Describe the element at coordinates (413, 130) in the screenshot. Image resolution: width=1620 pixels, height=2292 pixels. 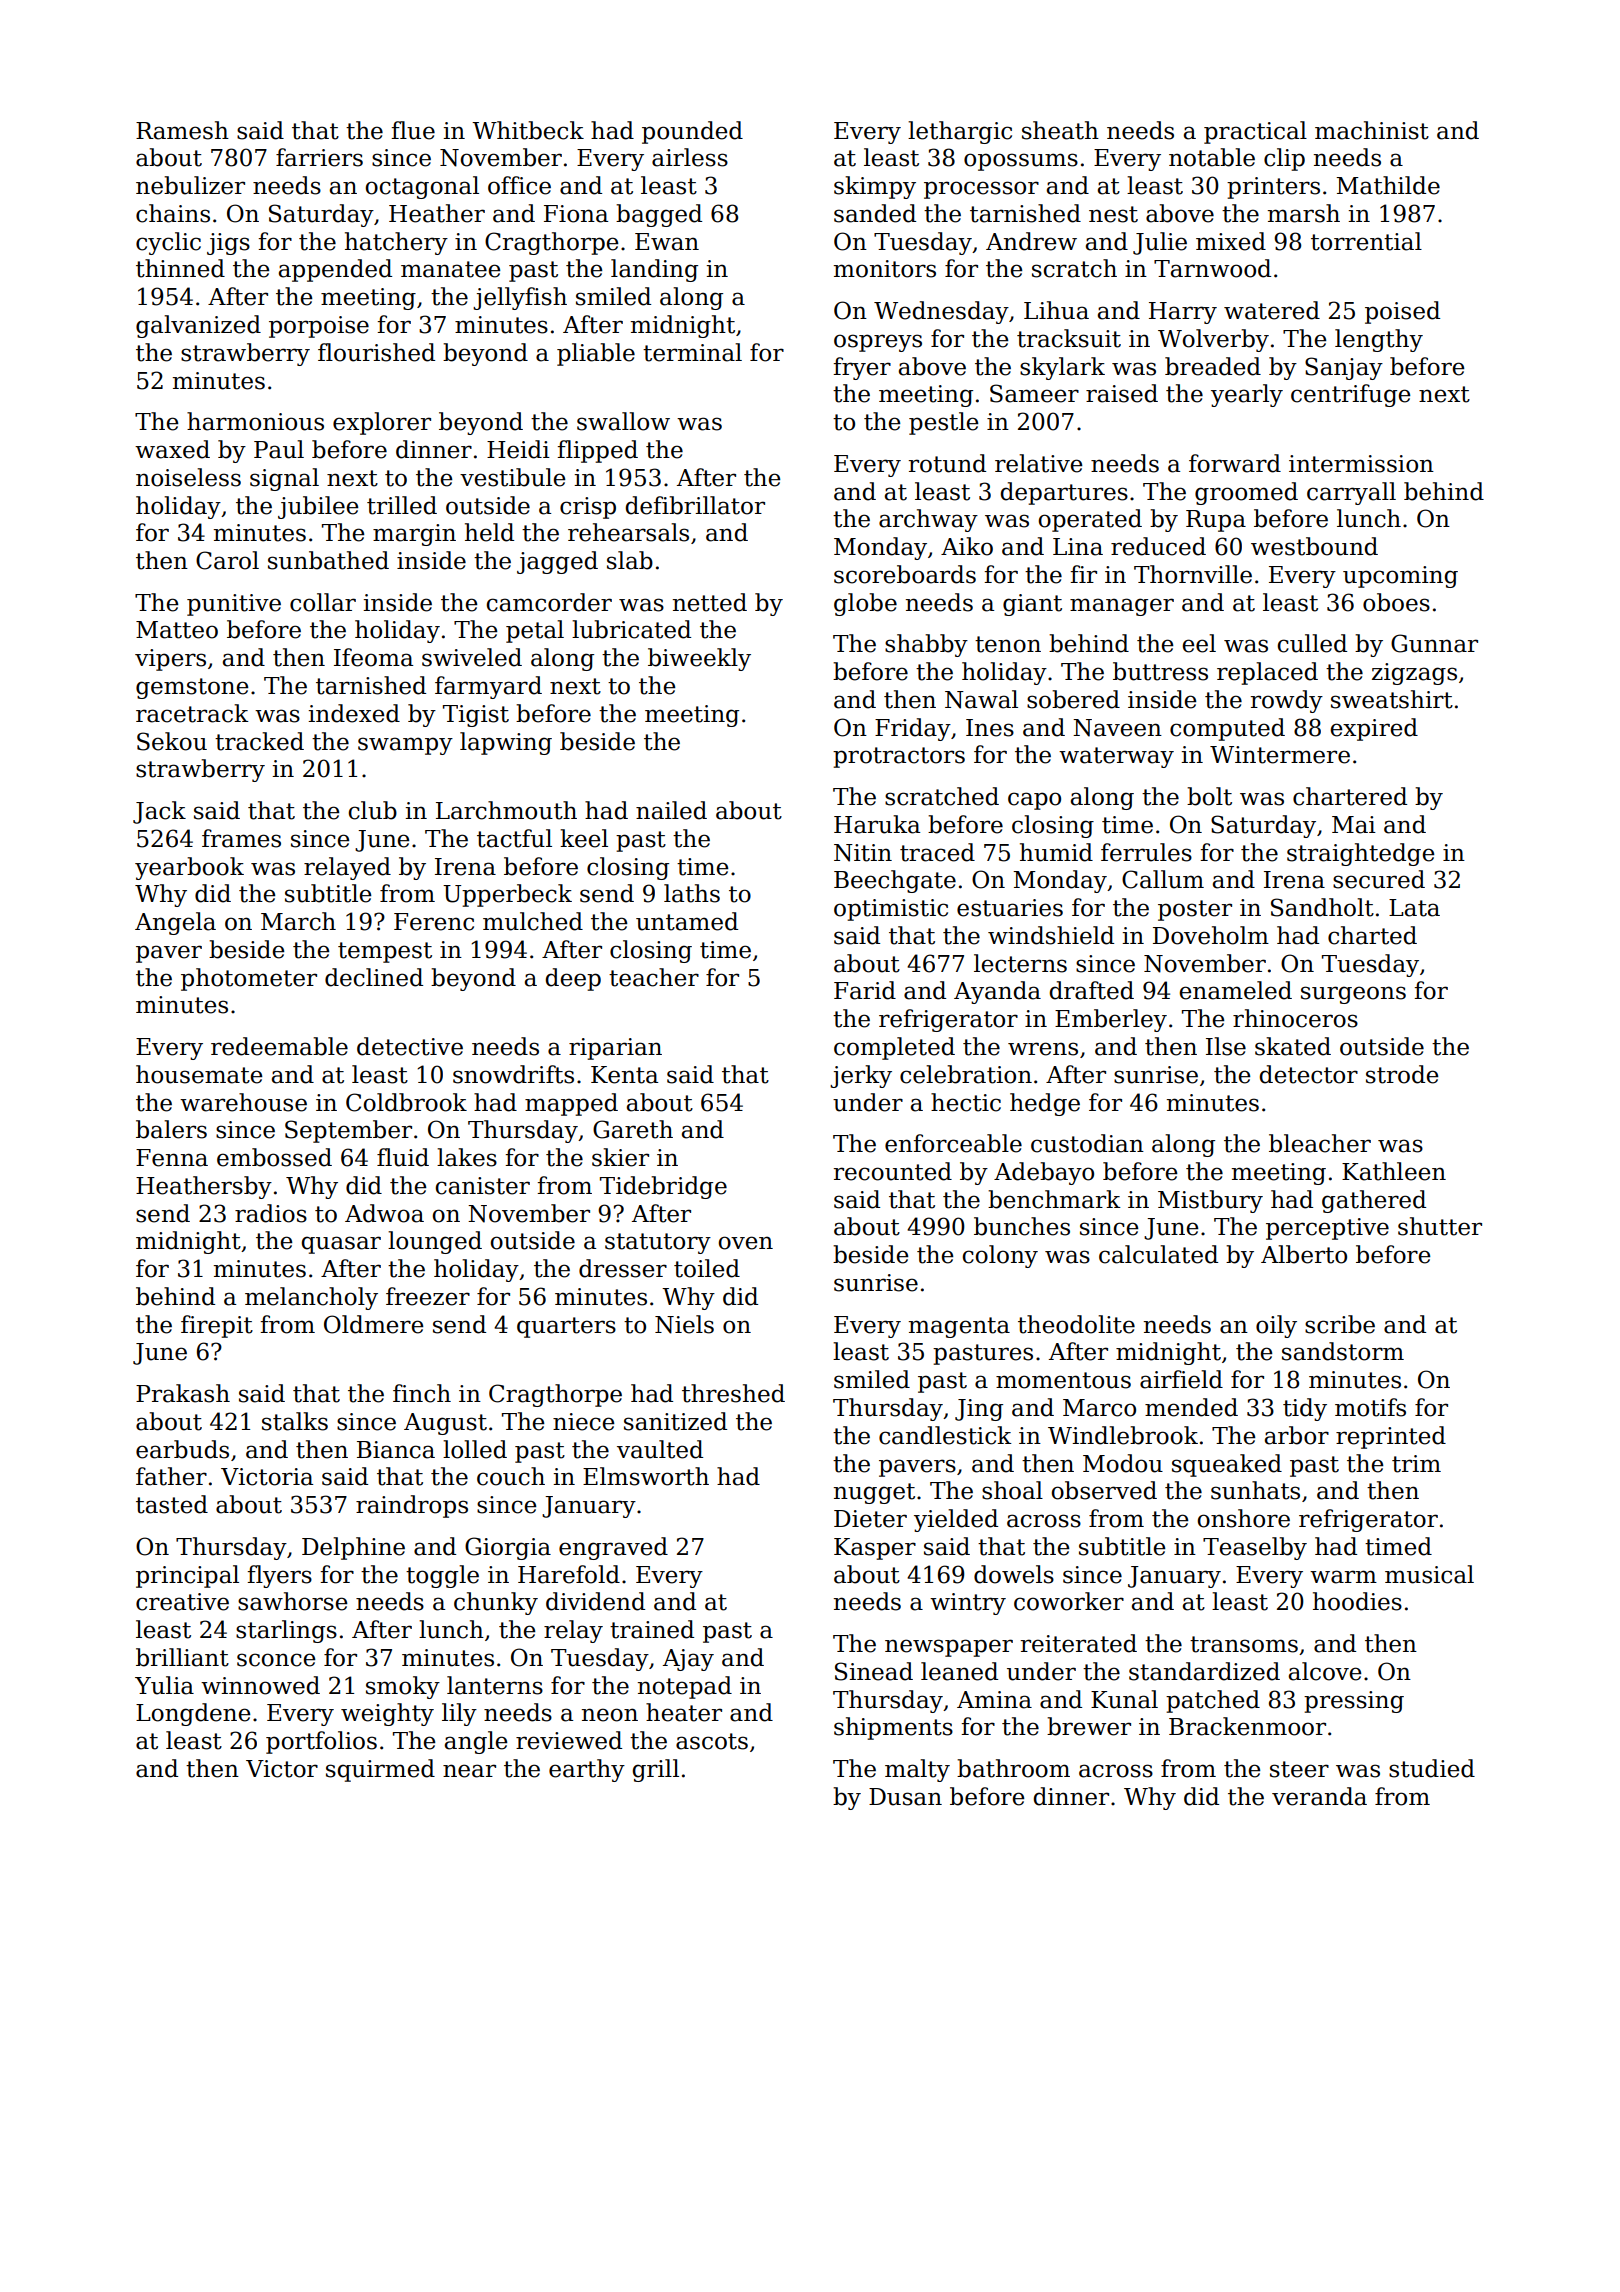
I see `flue` at that location.
